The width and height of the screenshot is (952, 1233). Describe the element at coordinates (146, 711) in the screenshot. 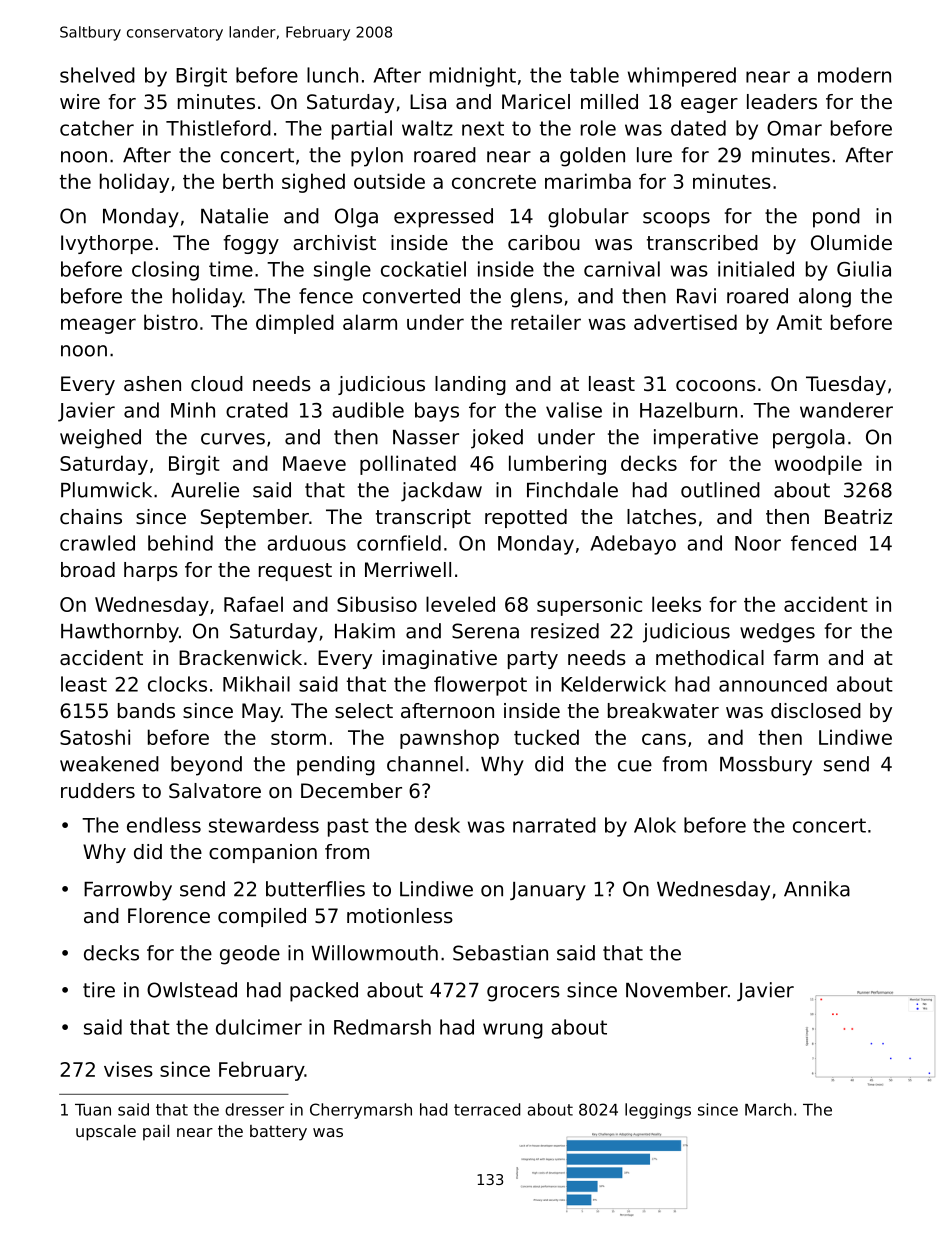

I see `bands` at that location.
